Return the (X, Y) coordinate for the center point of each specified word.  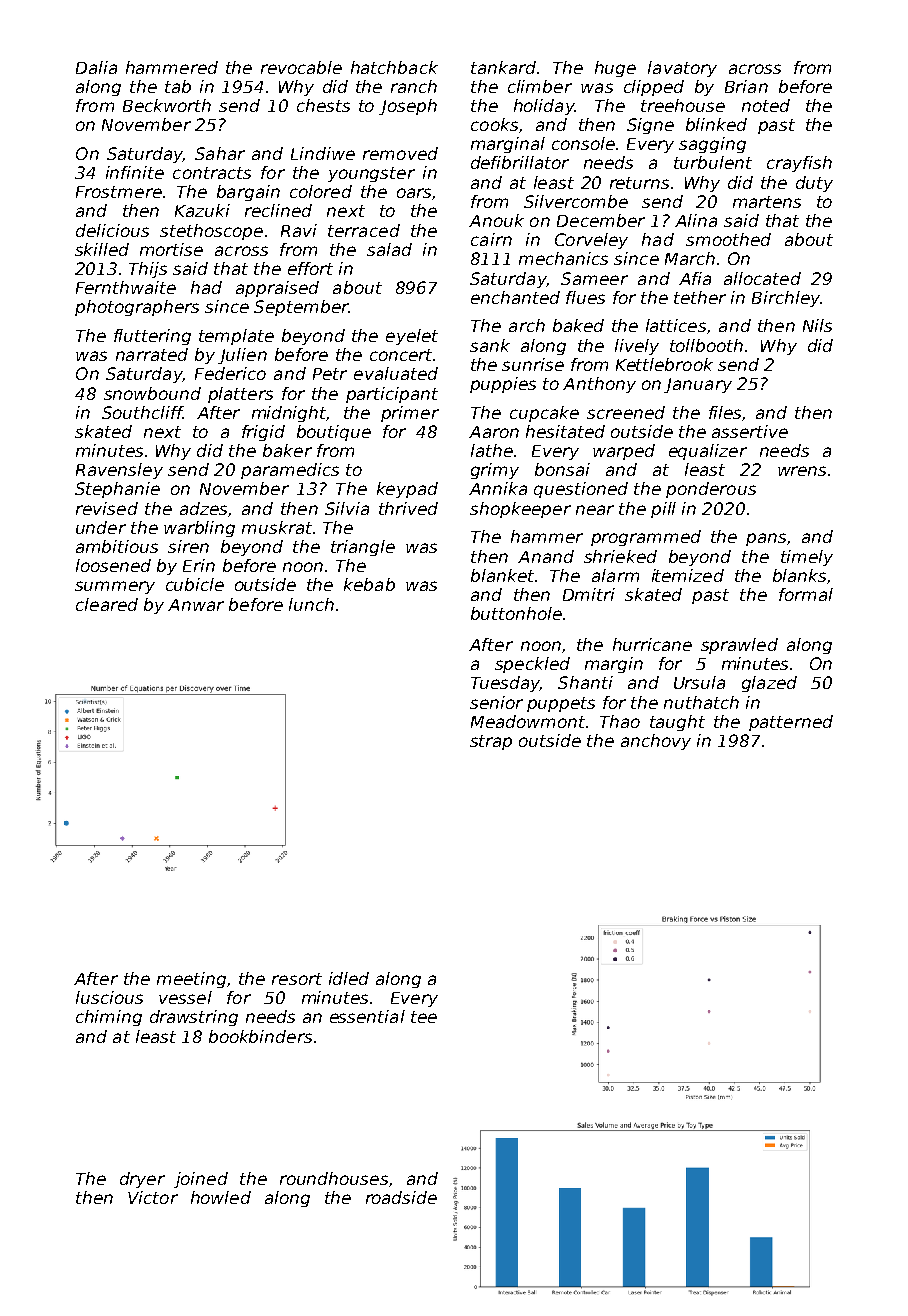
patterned (791, 723)
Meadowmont (528, 721)
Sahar (220, 153)
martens (767, 202)
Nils (817, 325)
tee (424, 1017)
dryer (142, 1180)
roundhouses (334, 1178)
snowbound (152, 393)
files (725, 412)
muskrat (277, 527)
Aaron (494, 432)
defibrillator (520, 162)
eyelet (412, 337)
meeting (191, 980)
